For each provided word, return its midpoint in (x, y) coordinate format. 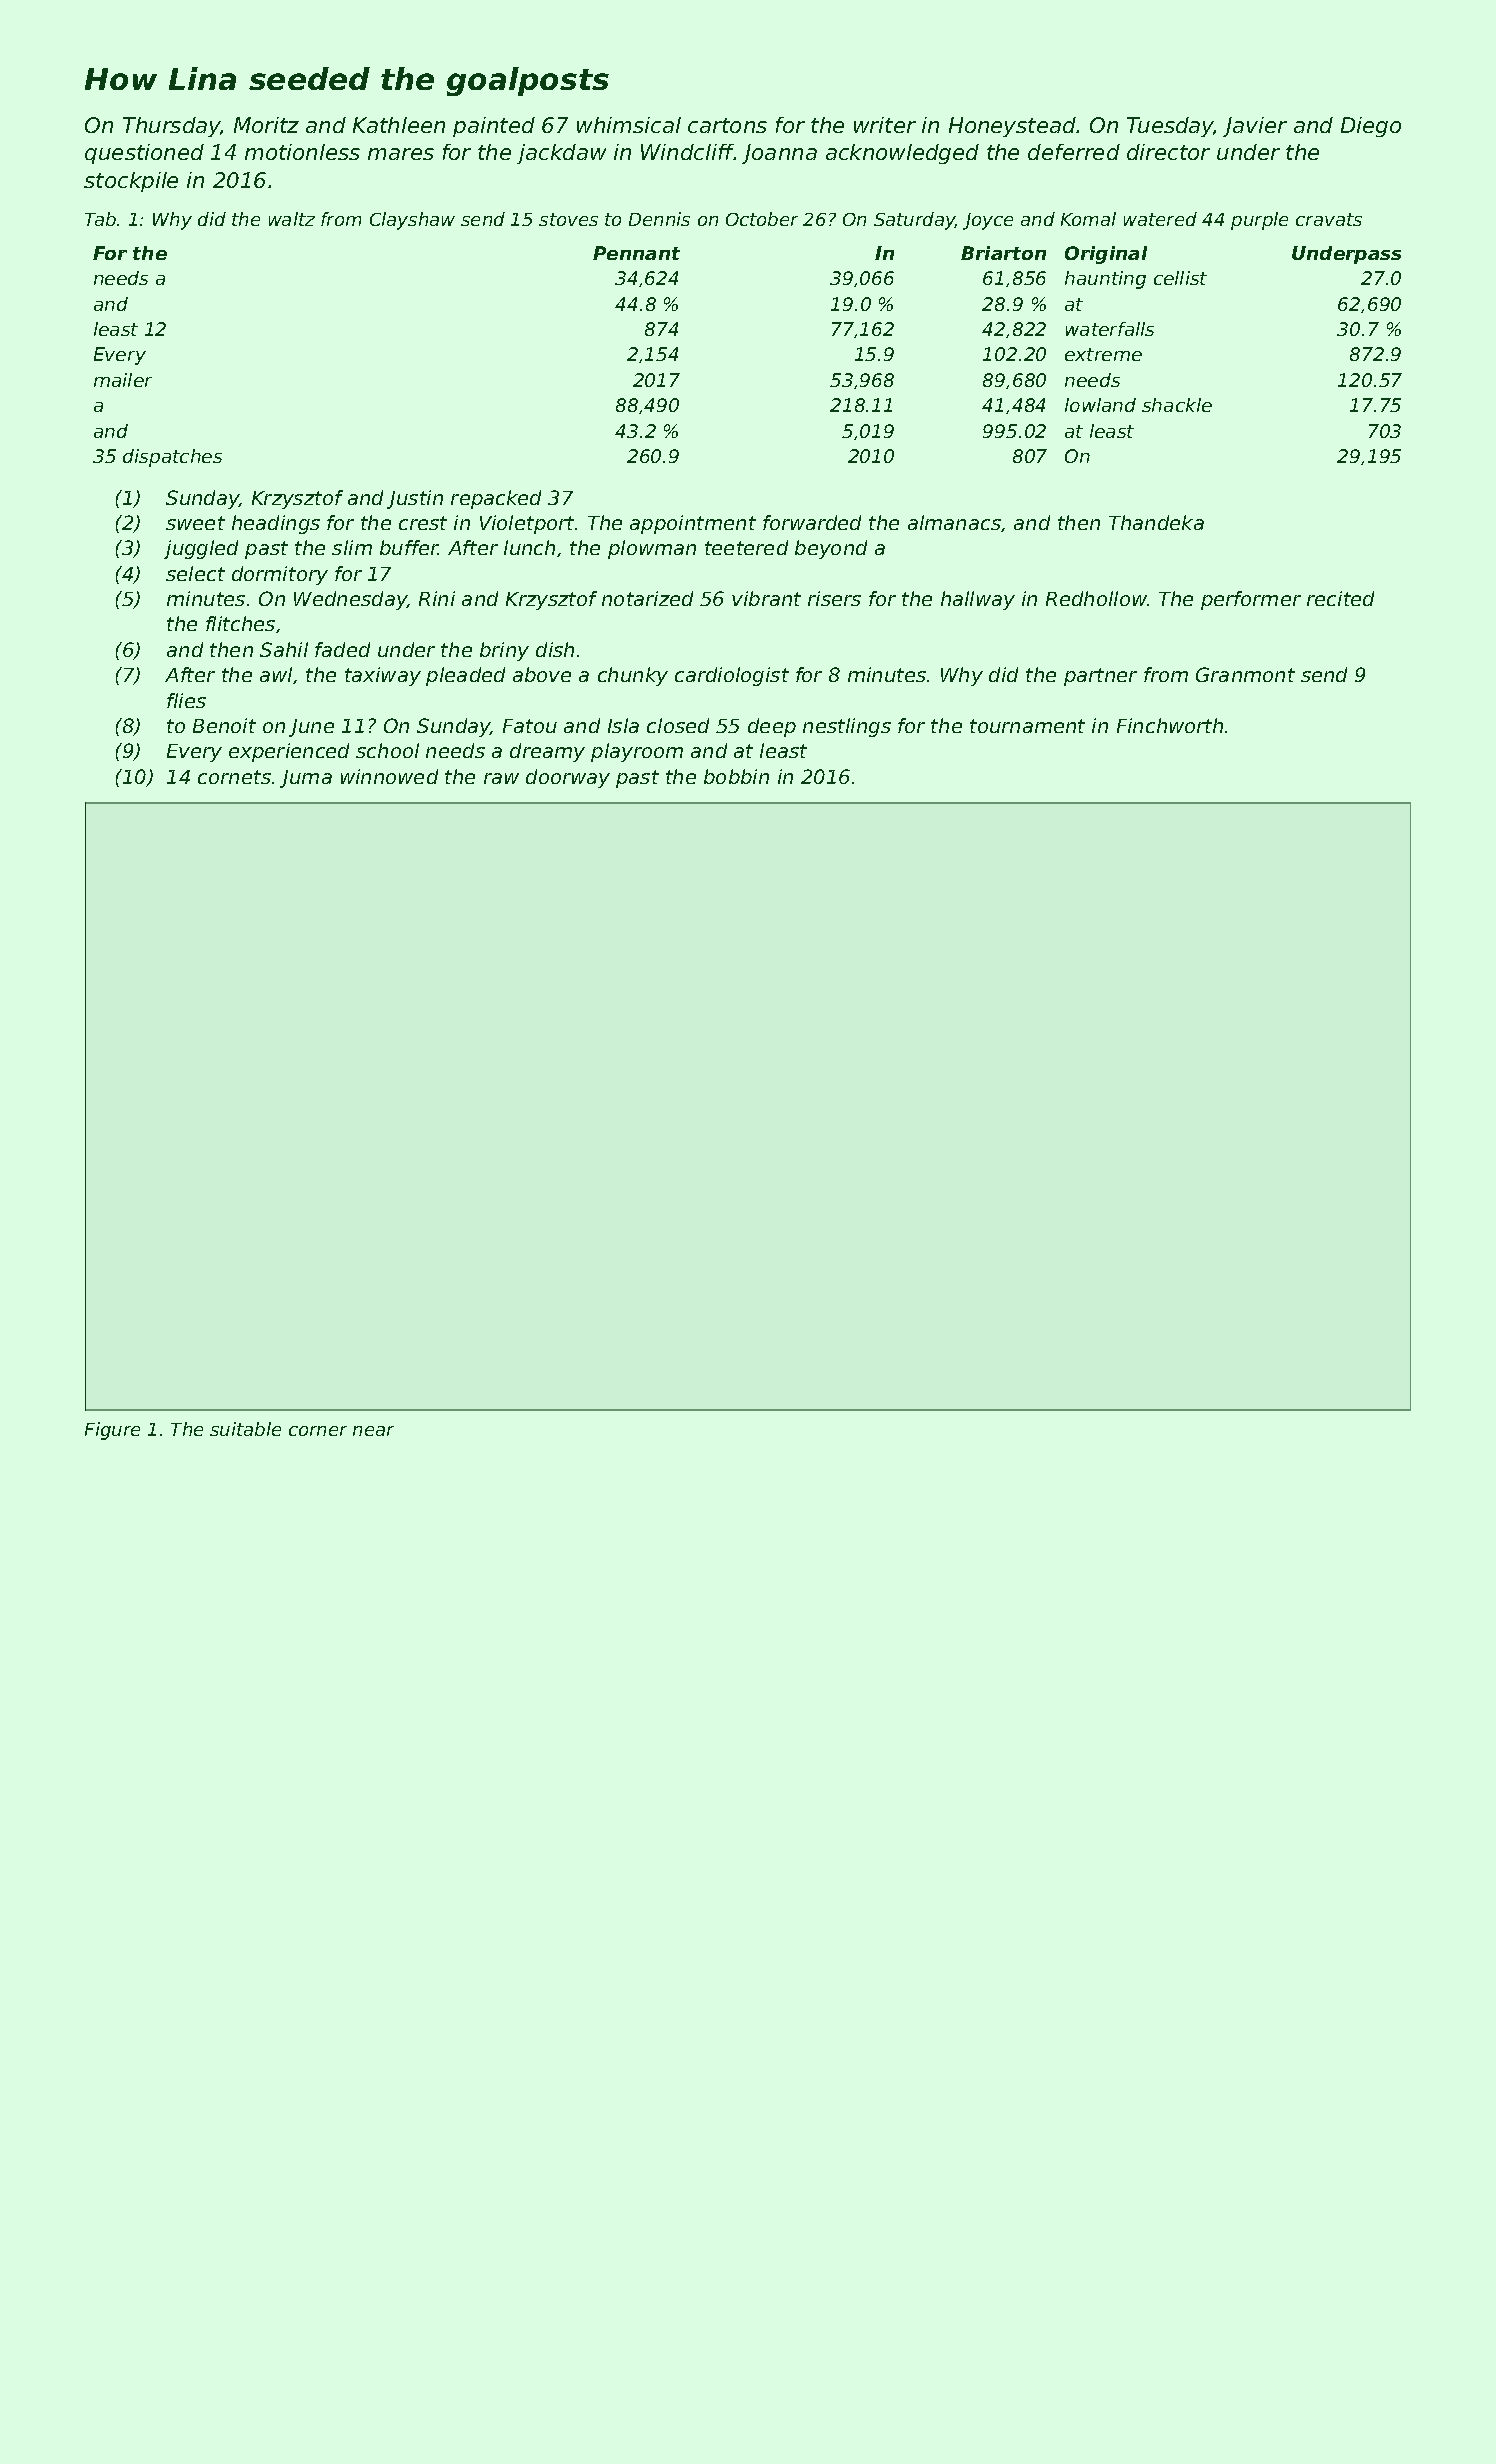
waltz (292, 219)
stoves (568, 219)
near (373, 1431)
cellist (1180, 278)
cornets (234, 777)
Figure (112, 1431)
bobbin (736, 776)
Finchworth (1170, 725)
